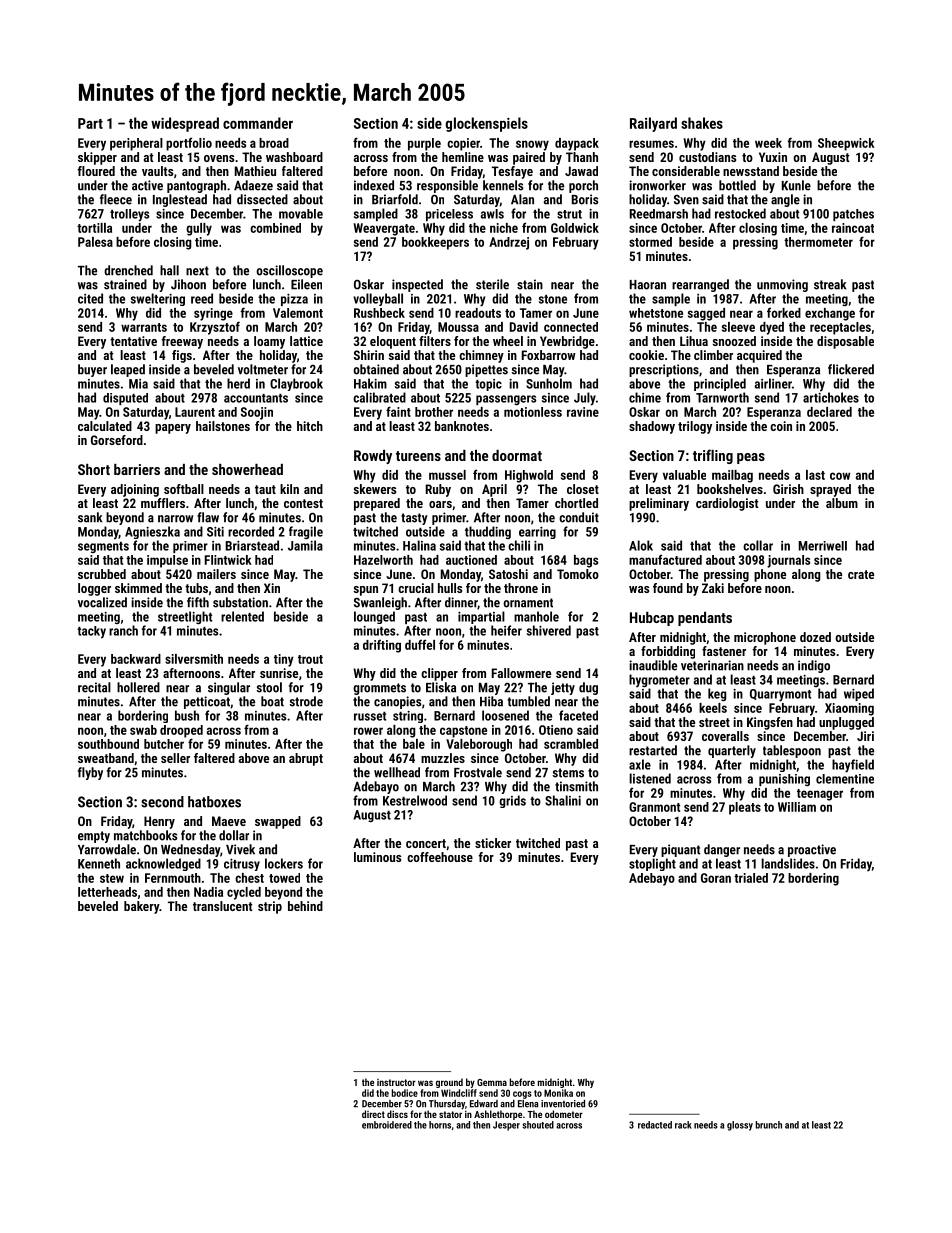 This screenshot has width=952, height=1233. What do you see at coordinates (373, 1114) in the screenshot?
I see `direct` at bounding box center [373, 1114].
